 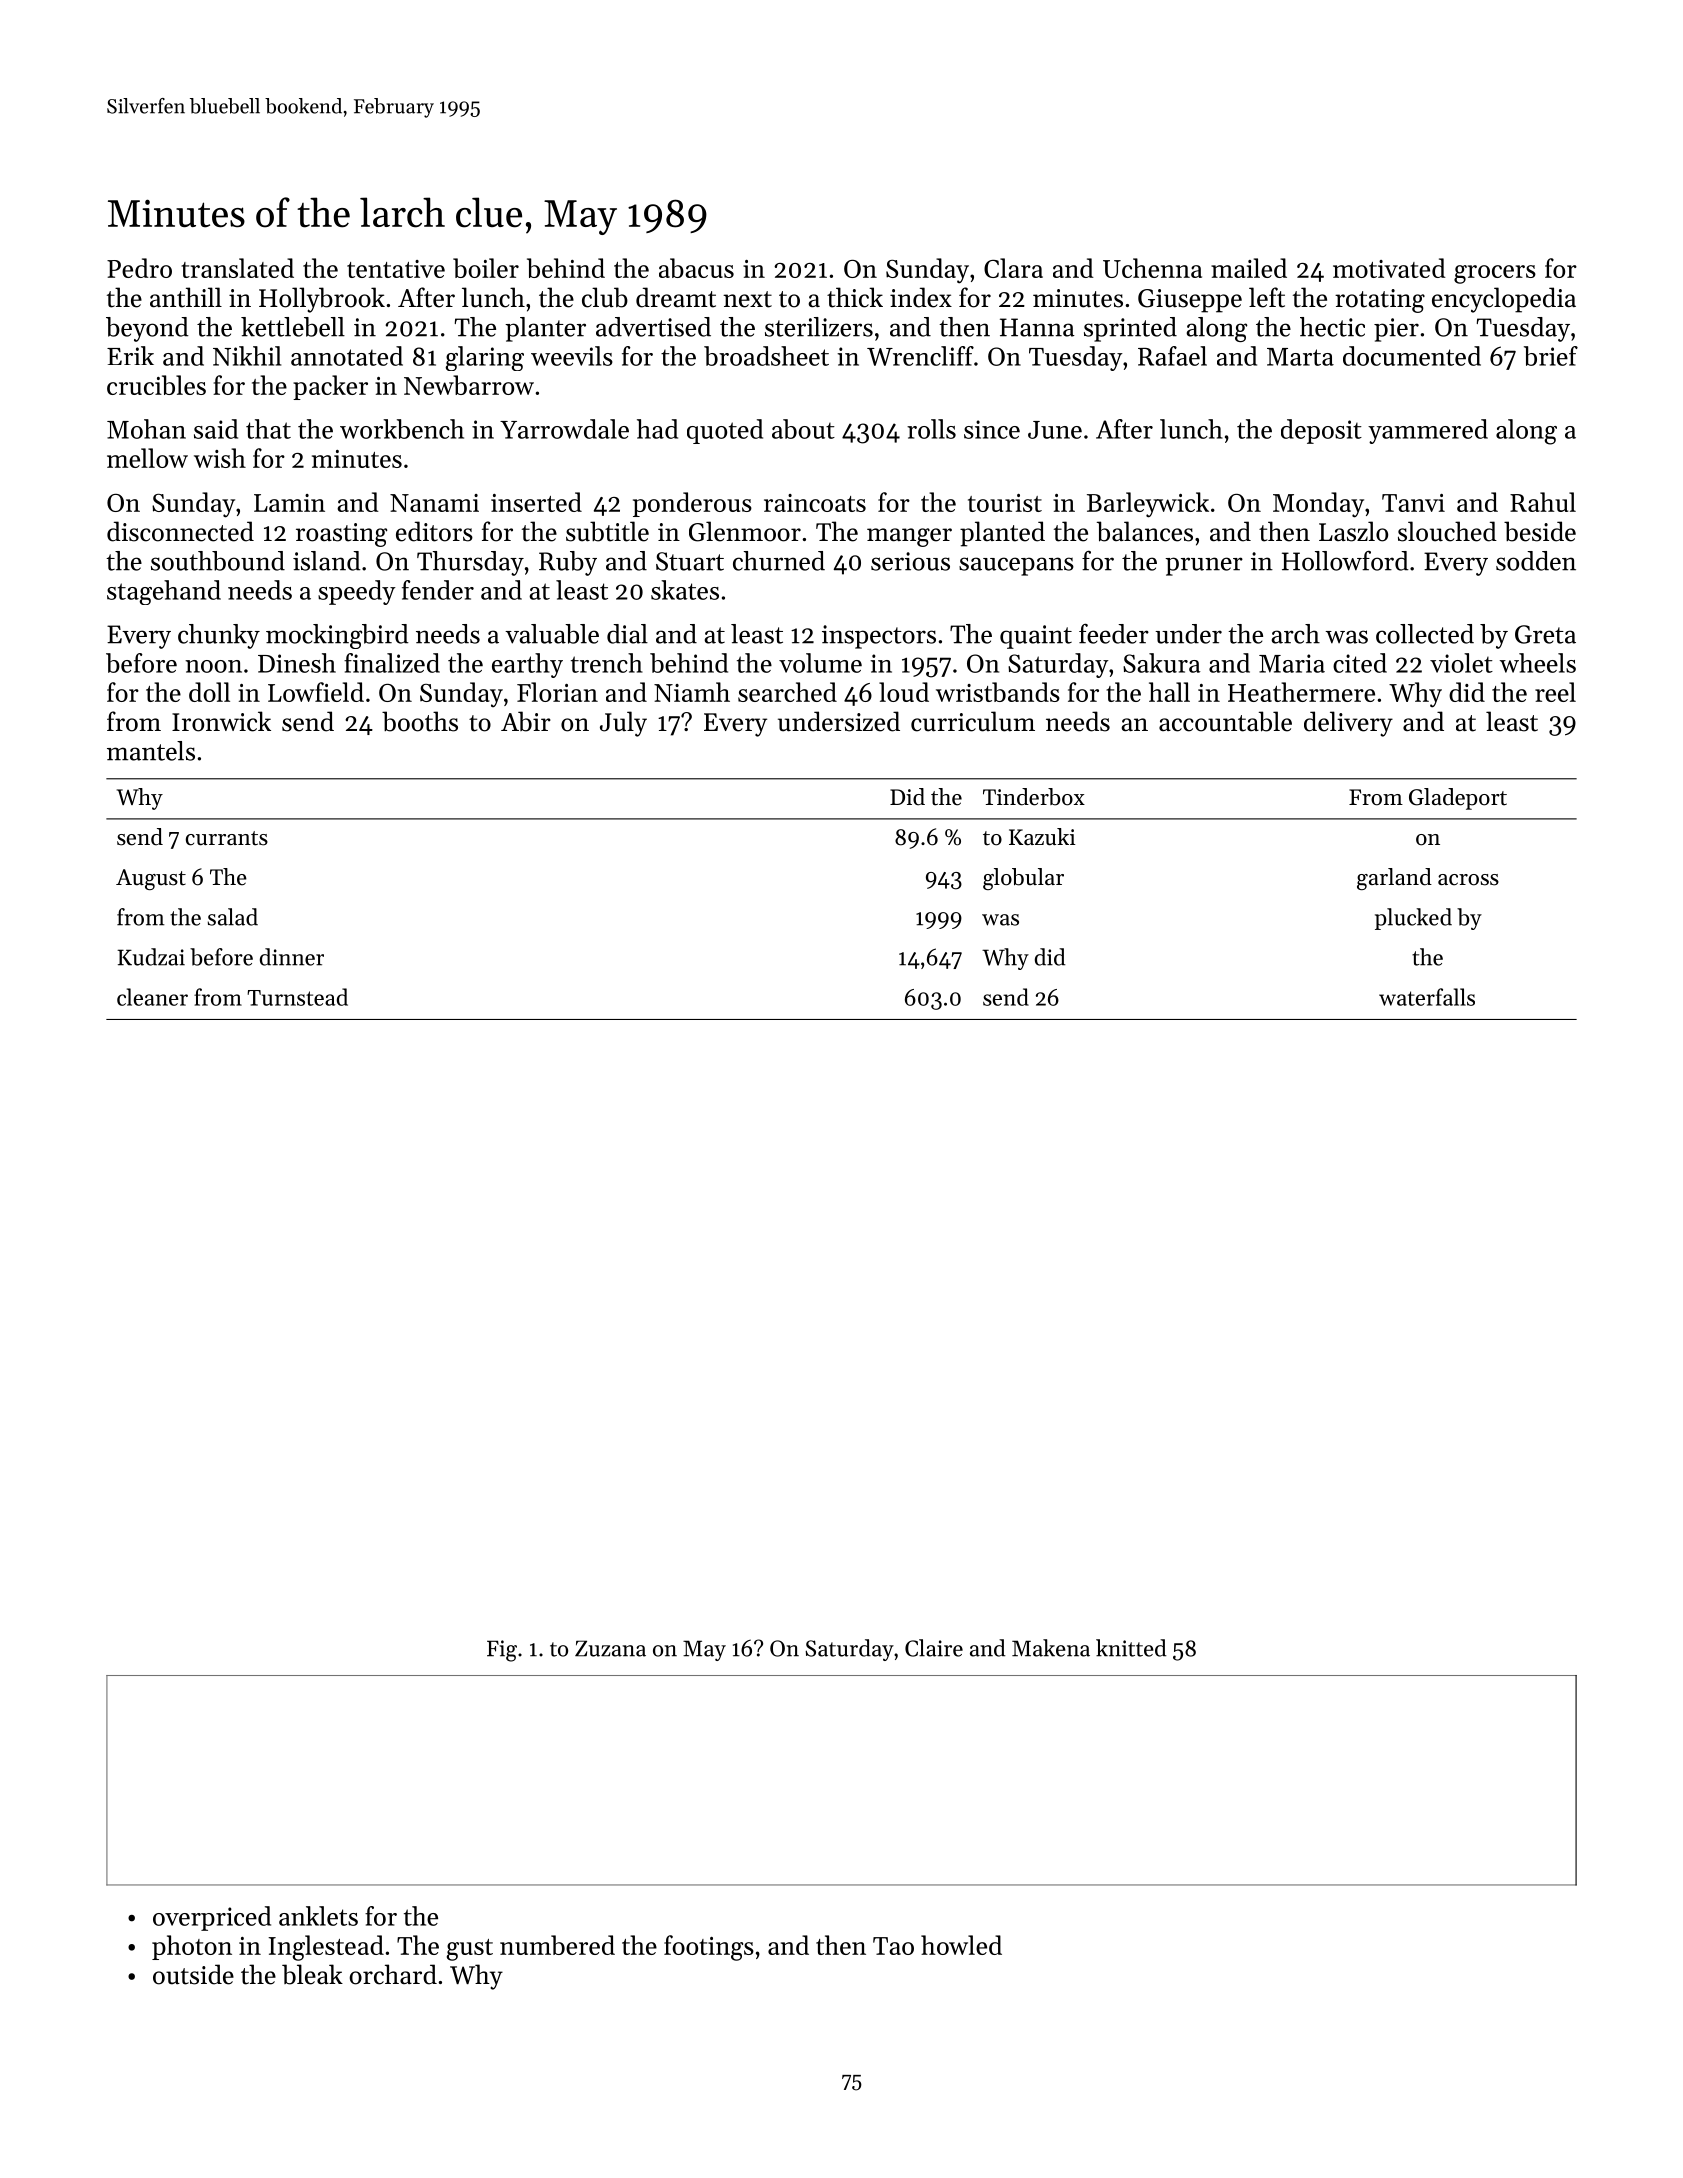 I want to click on thick, so click(x=855, y=297).
